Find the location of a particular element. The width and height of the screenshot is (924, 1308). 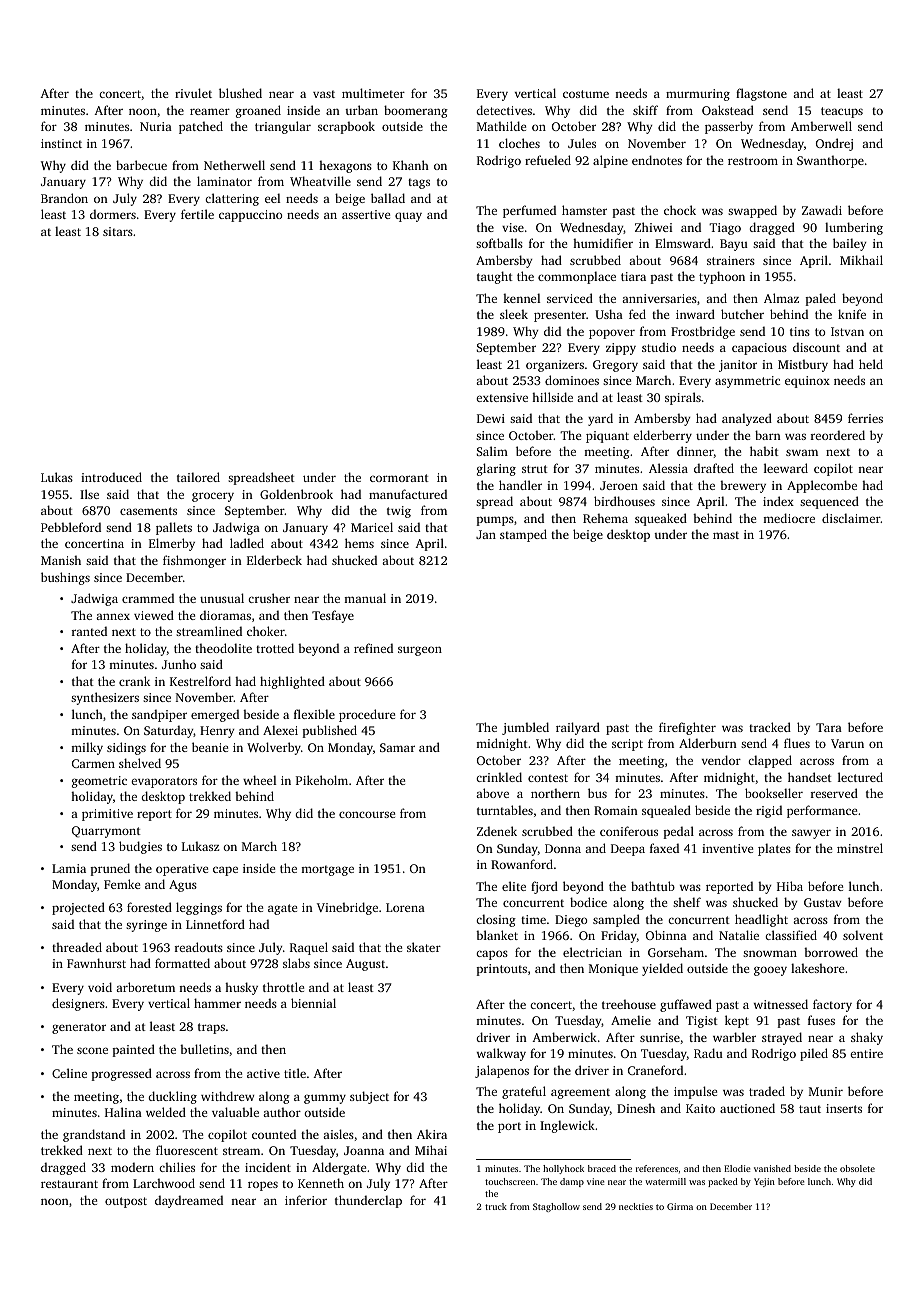

inferior is located at coordinates (306, 1200).
